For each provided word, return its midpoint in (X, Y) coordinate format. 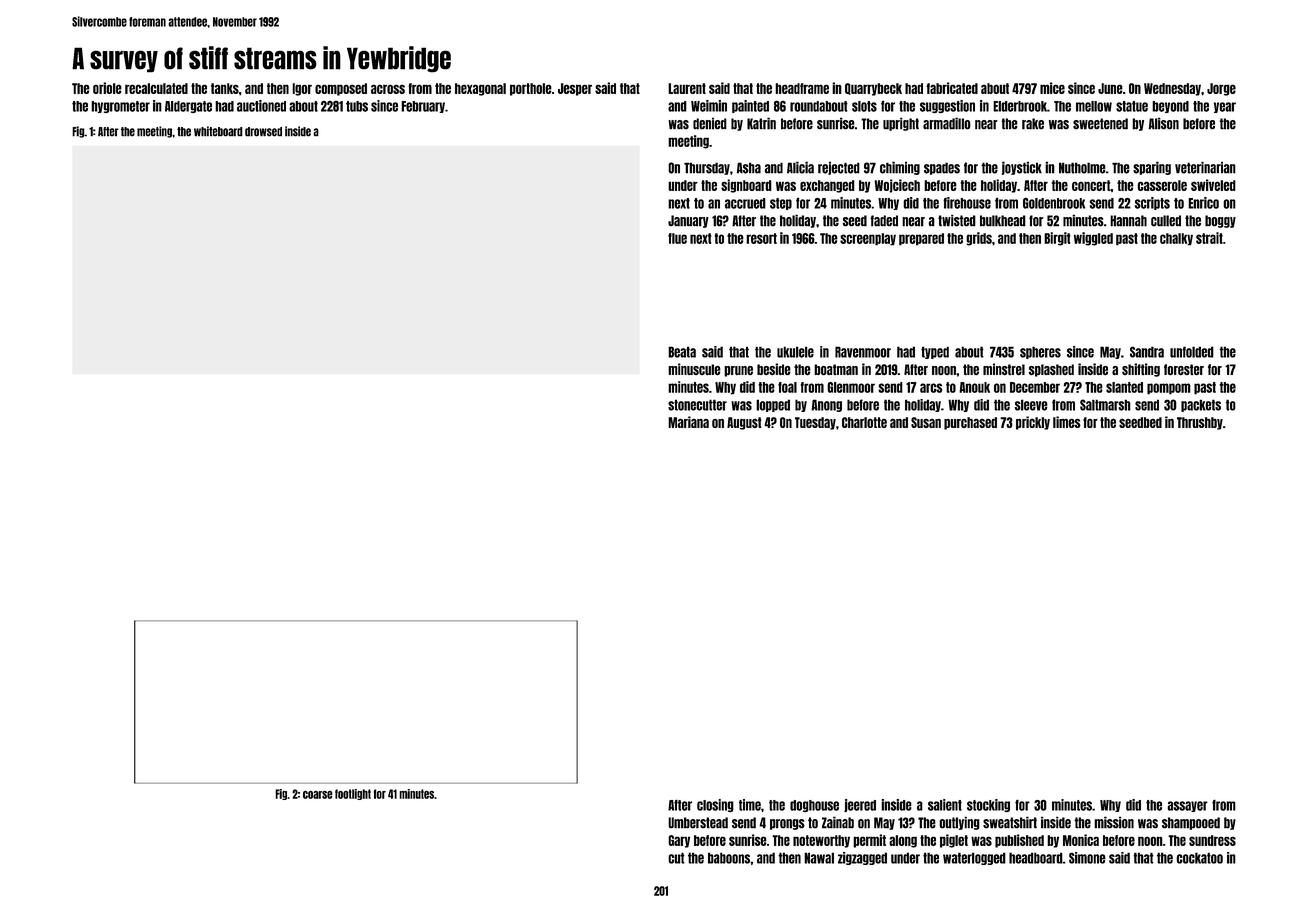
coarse (318, 795)
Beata (682, 352)
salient (945, 805)
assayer (1187, 806)
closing (715, 805)
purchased (970, 423)
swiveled (1213, 185)
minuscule (694, 369)
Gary (679, 841)
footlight (353, 794)
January (688, 221)
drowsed (263, 132)
